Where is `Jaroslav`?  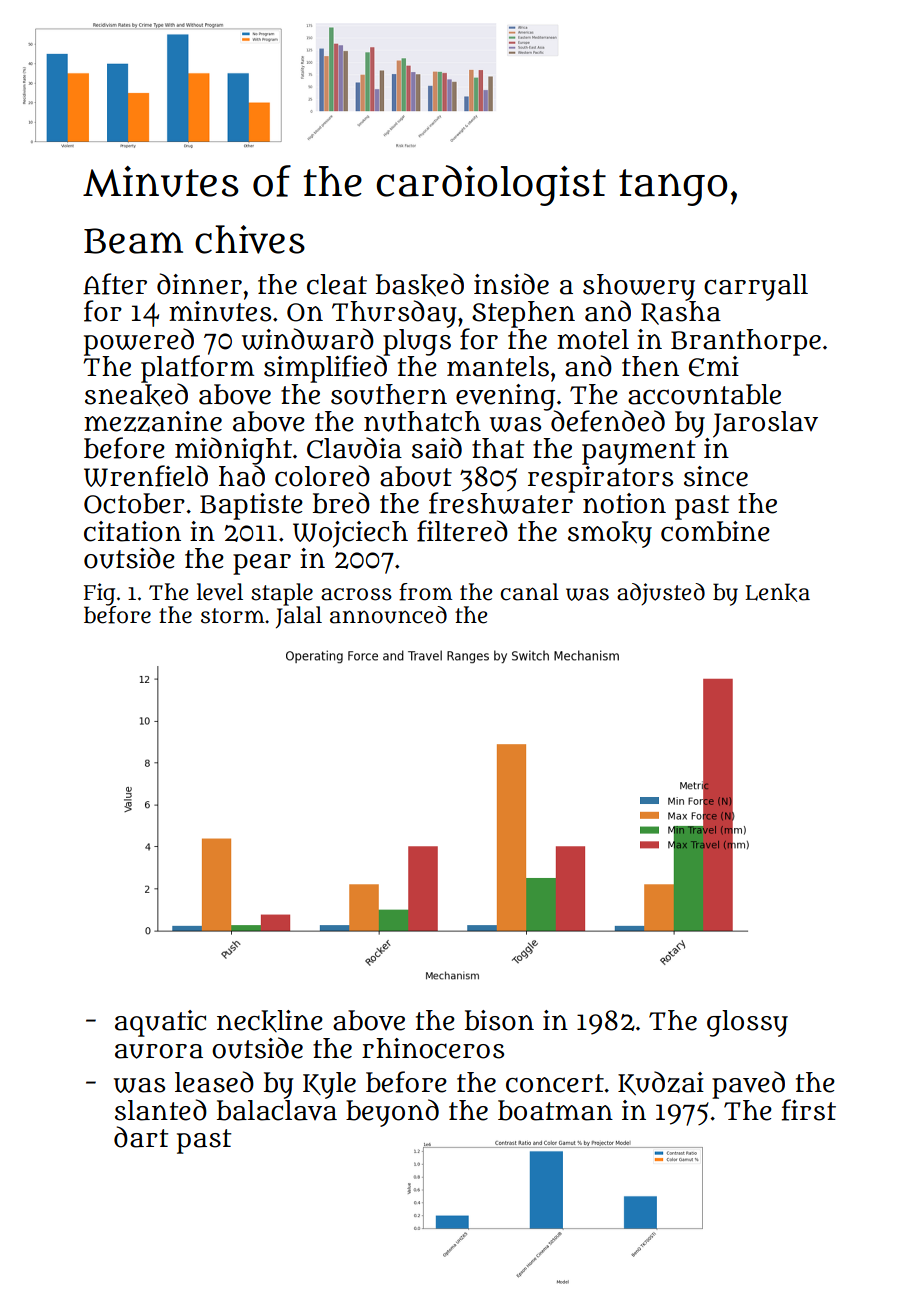
Jaroslav is located at coordinates (765, 424).
